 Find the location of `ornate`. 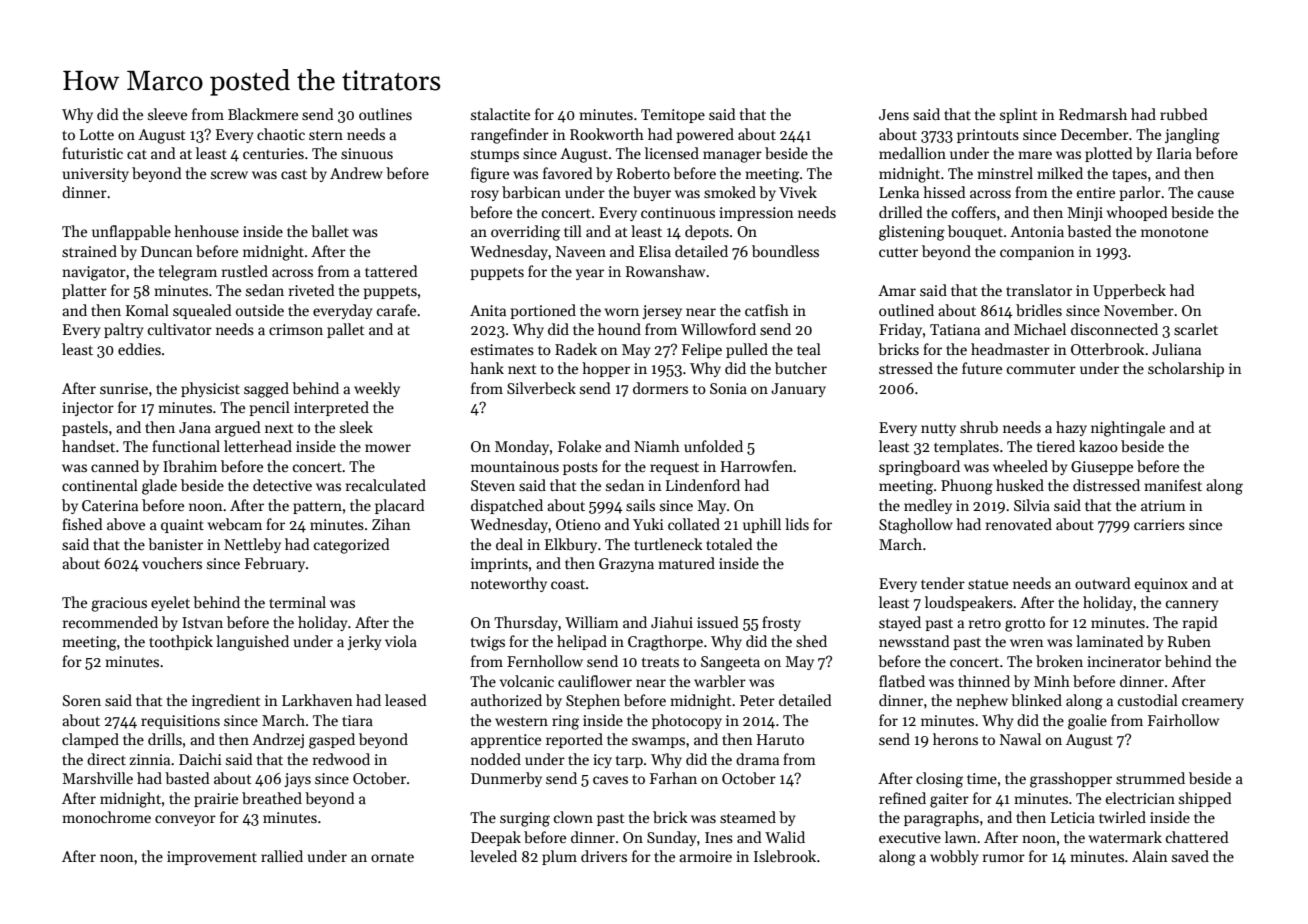

ornate is located at coordinates (392, 857).
